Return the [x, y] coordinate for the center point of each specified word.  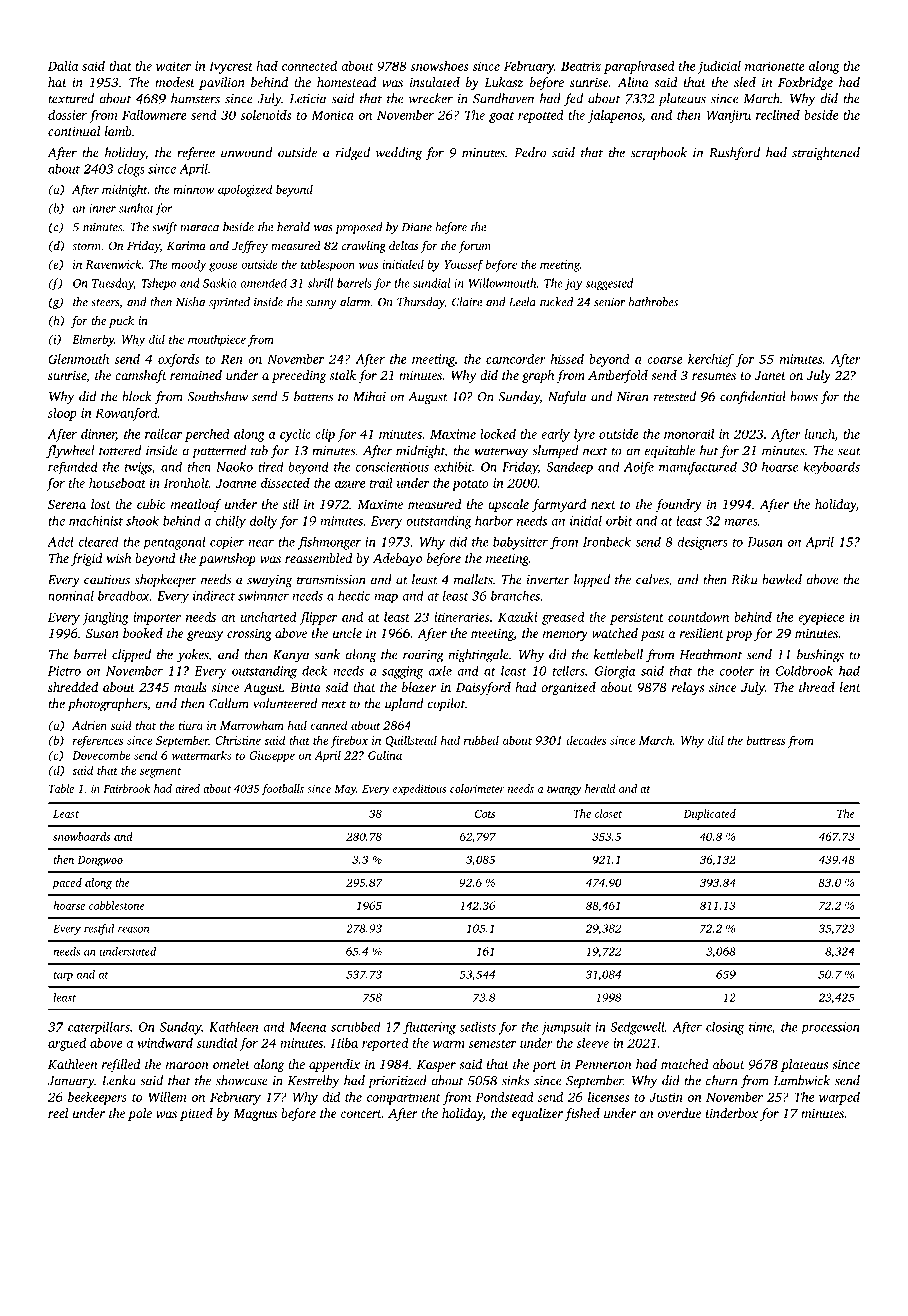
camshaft [140, 376]
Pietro [64, 671]
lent [850, 687]
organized [568, 688]
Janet [770, 375]
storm [86, 246]
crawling [364, 247]
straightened [826, 154]
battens [313, 396]
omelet [231, 1064]
